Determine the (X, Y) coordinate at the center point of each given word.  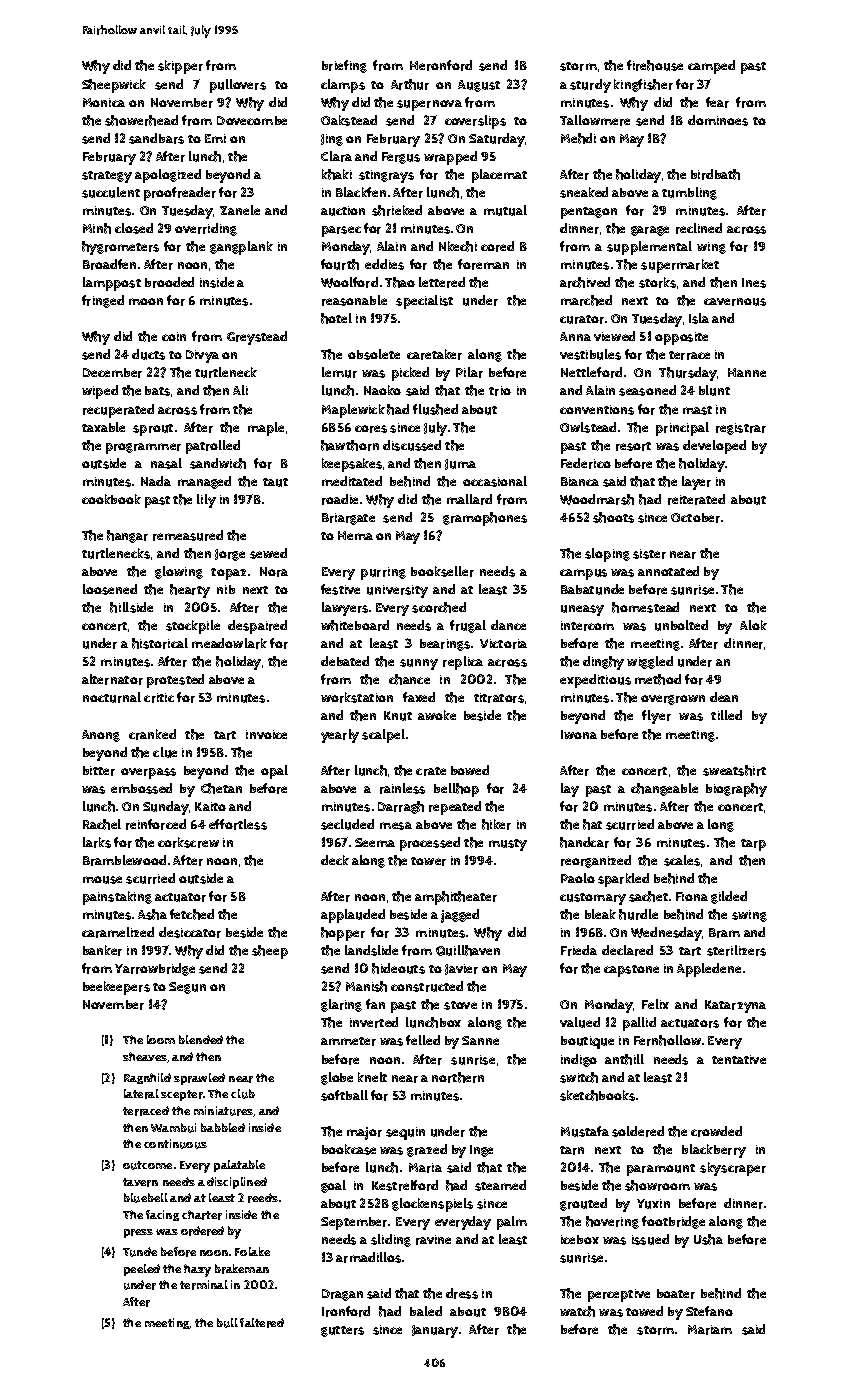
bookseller (442, 571)
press (138, 1233)
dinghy (603, 663)
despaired (257, 627)
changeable (664, 789)
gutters (342, 1331)
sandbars (156, 138)
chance (409, 679)
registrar (741, 429)
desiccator (190, 932)
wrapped (450, 158)
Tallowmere (595, 120)
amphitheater (456, 898)
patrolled (213, 447)
